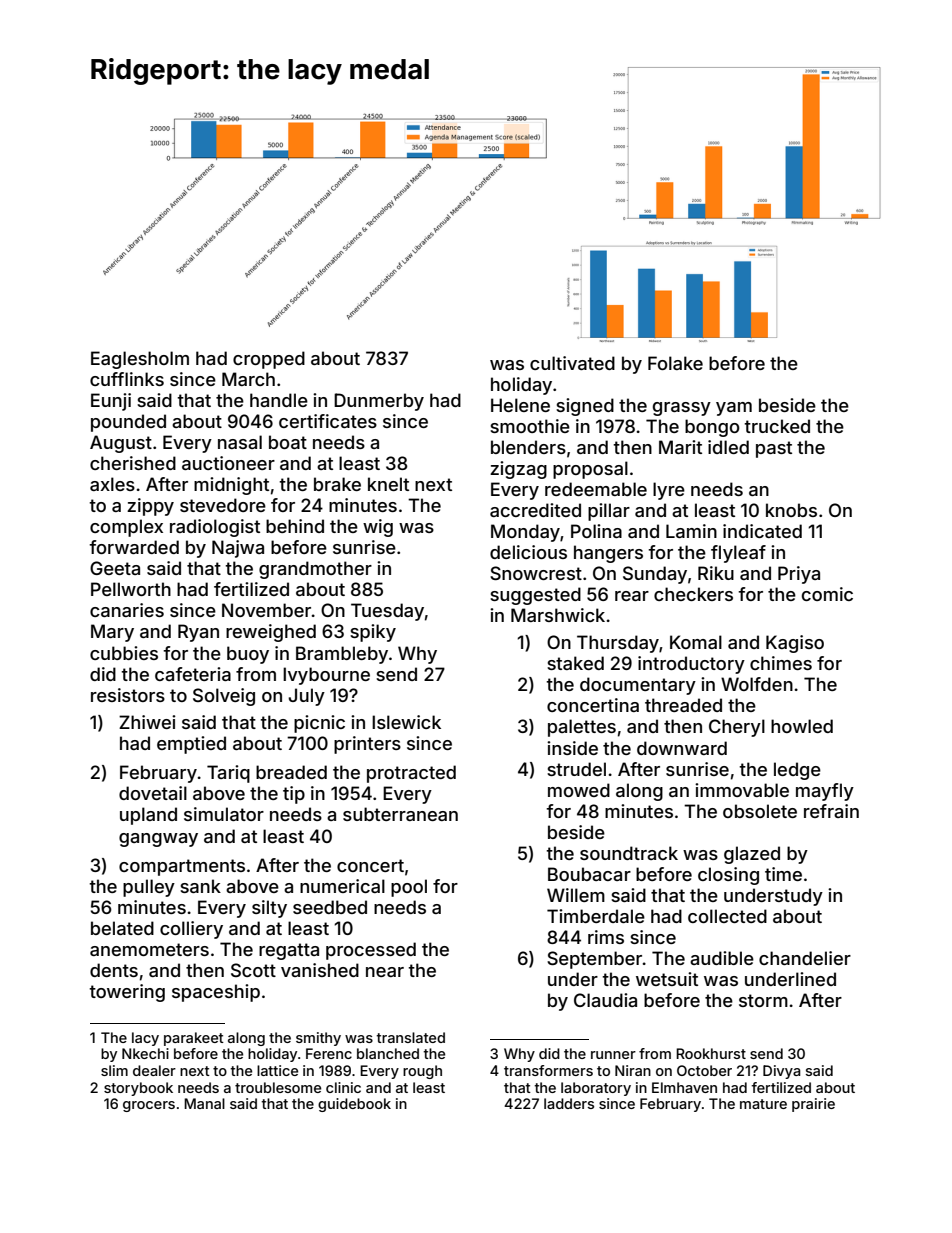 Image resolution: width=952 pixels, height=1233 pixels. What do you see at coordinates (277, 1070) in the screenshot?
I see `lattice` at bounding box center [277, 1070].
